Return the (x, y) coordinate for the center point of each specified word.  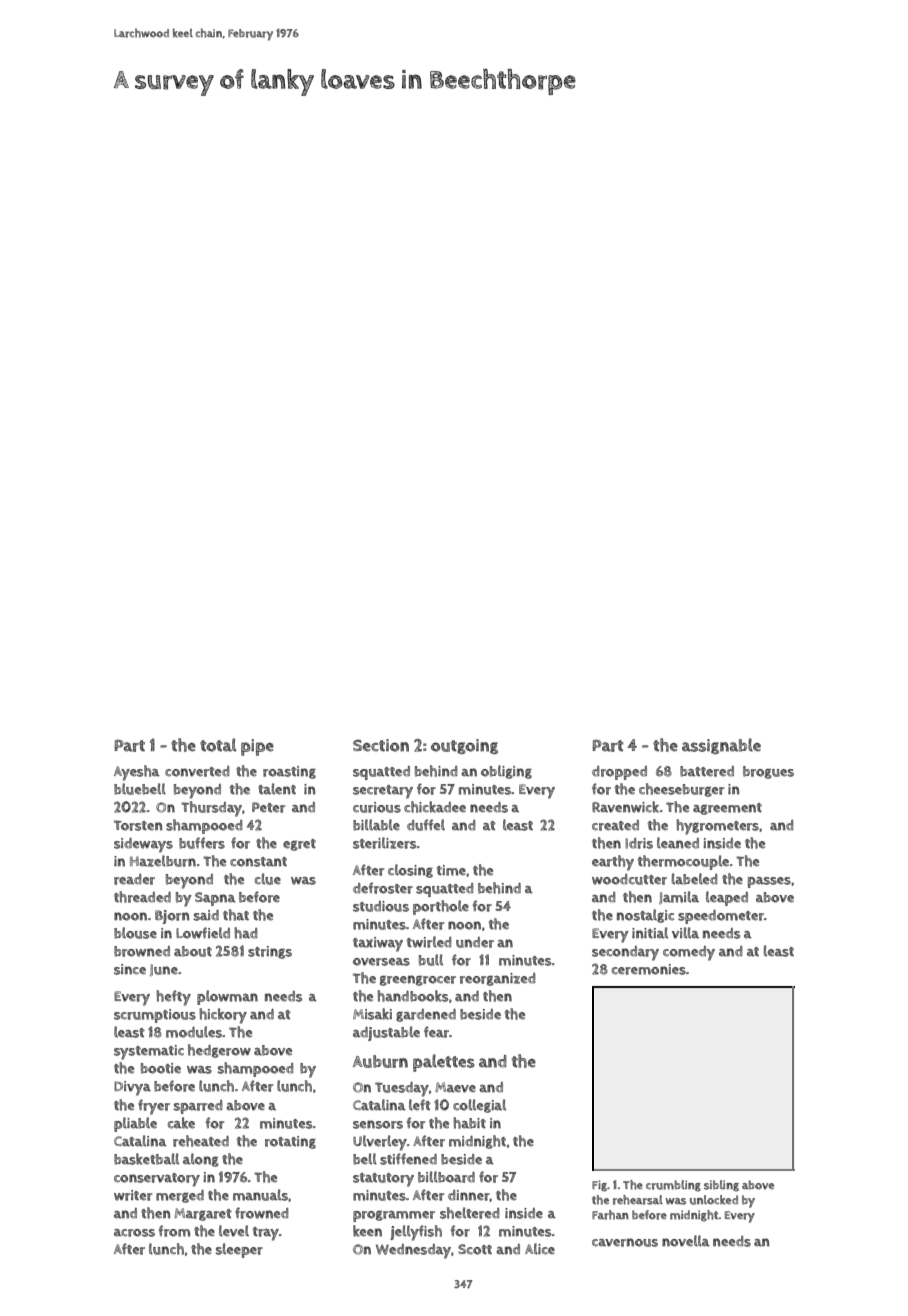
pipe (257, 747)
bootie (161, 1068)
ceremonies (649, 969)
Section (381, 745)
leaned (678, 843)
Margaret (203, 1214)
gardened (426, 1015)
